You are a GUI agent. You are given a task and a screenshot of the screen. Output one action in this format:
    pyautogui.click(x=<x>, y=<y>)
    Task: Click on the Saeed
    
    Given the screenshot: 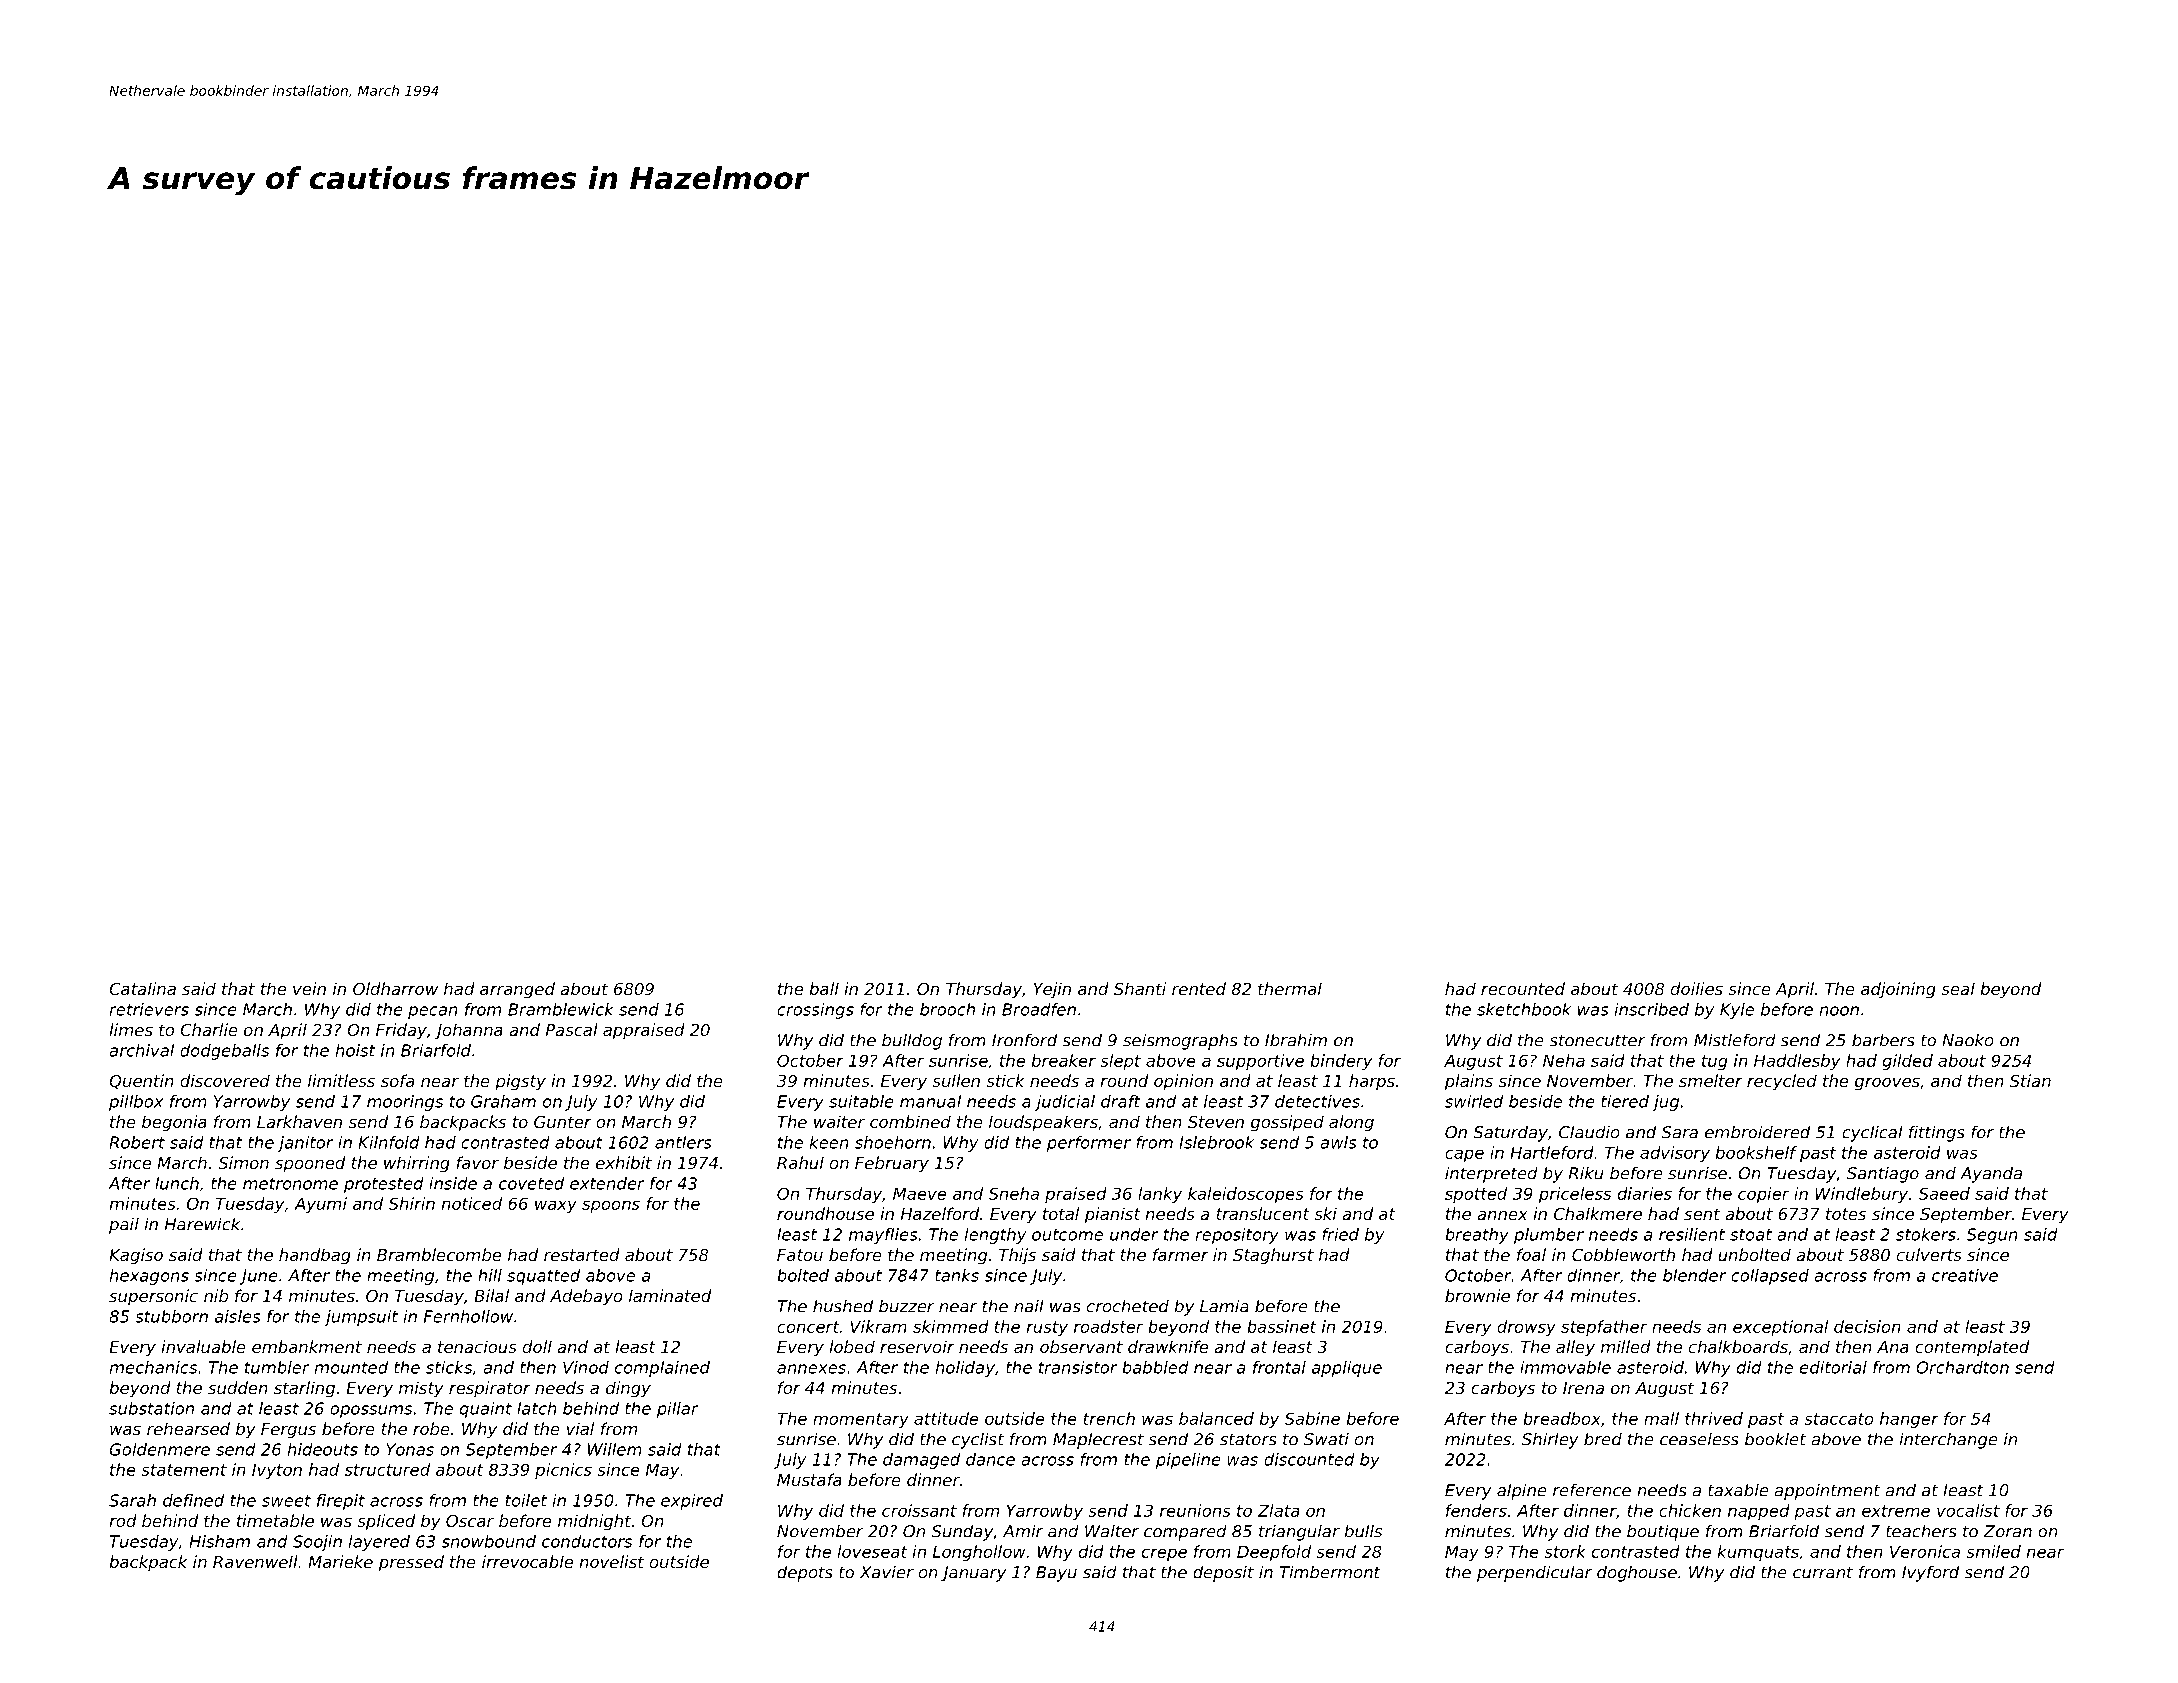 What is the action you would take?
    pyautogui.click(x=1944, y=1193)
